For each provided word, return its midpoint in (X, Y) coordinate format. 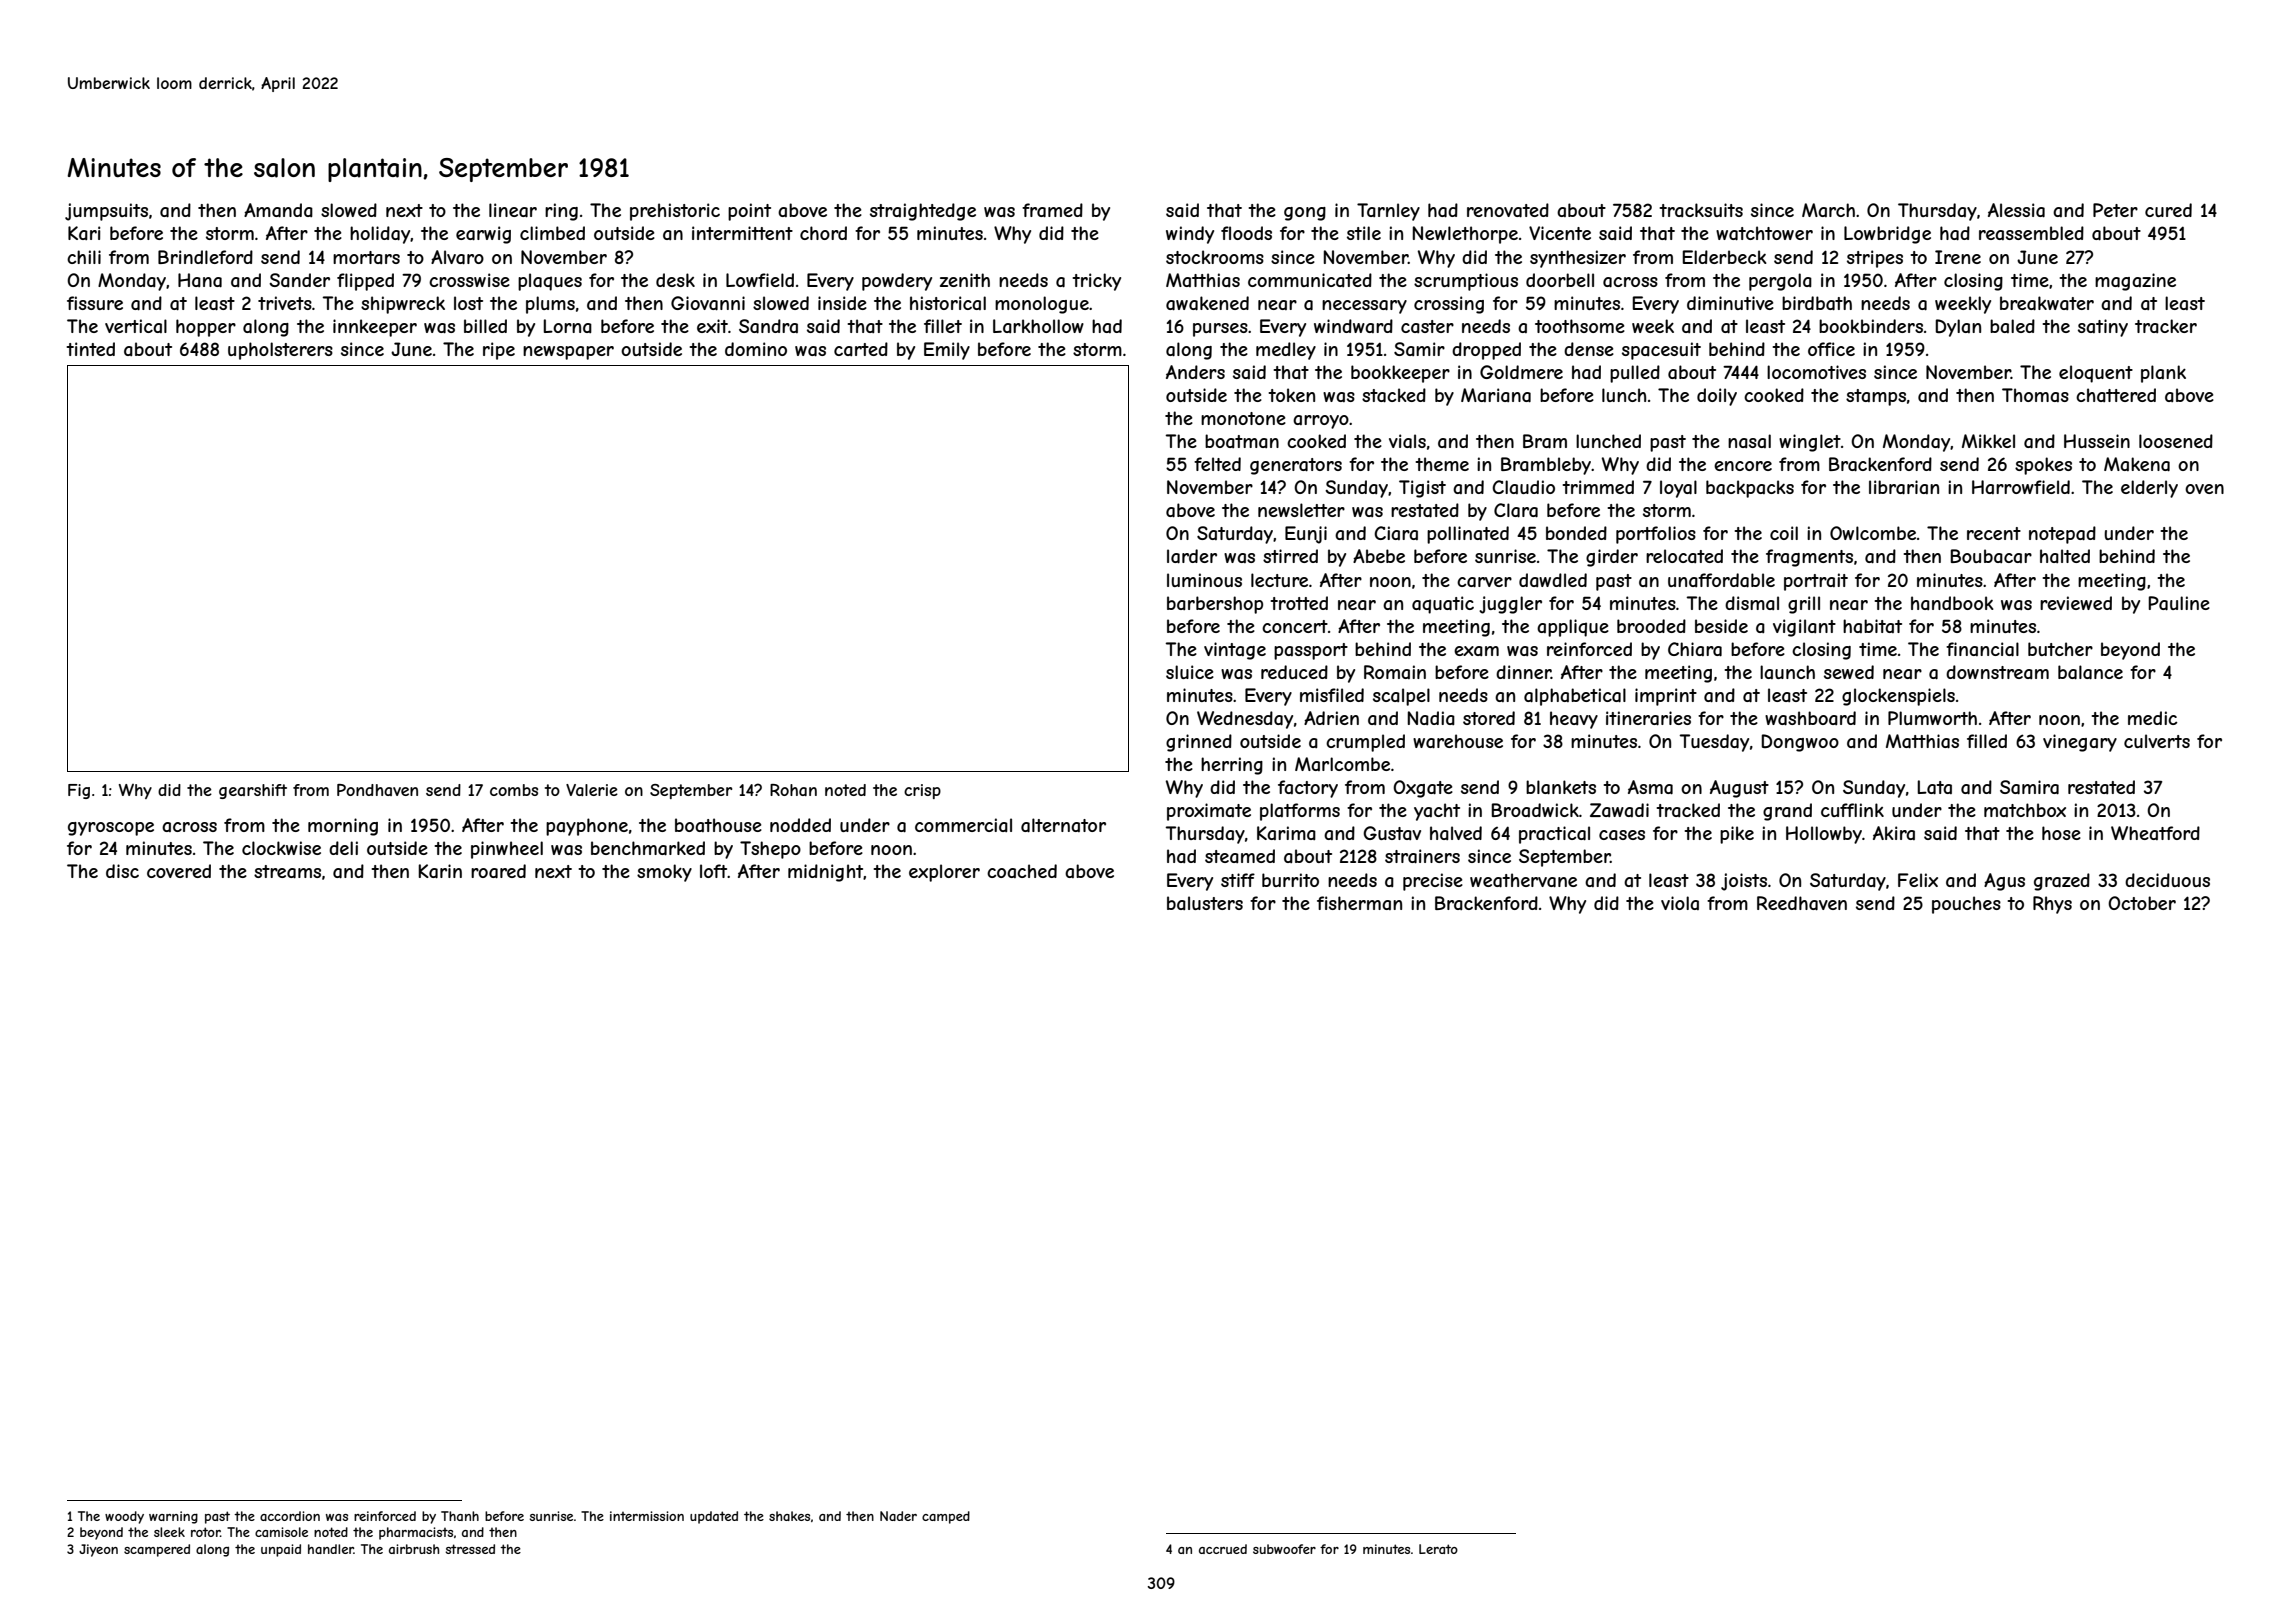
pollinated (1468, 535)
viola (1680, 903)
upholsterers (280, 351)
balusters (1205, 903)
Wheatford (2155, 833)
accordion (290, 1516)
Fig (79, 791)
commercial (963, 825)
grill (1804, 605)
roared (498, 871)
